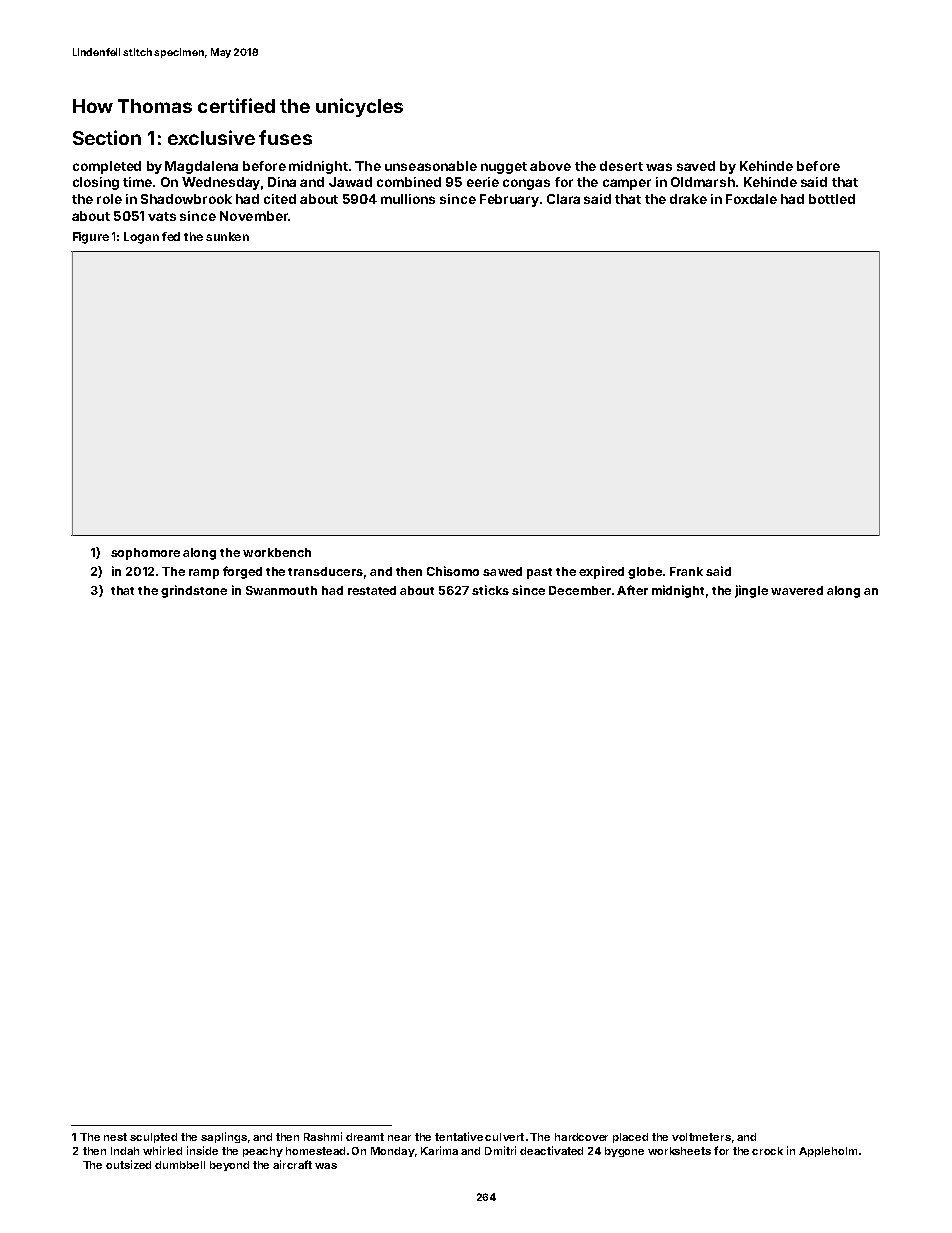  Describe the element at coordinates (696, 166) in the image. I see `saved` at that location.
